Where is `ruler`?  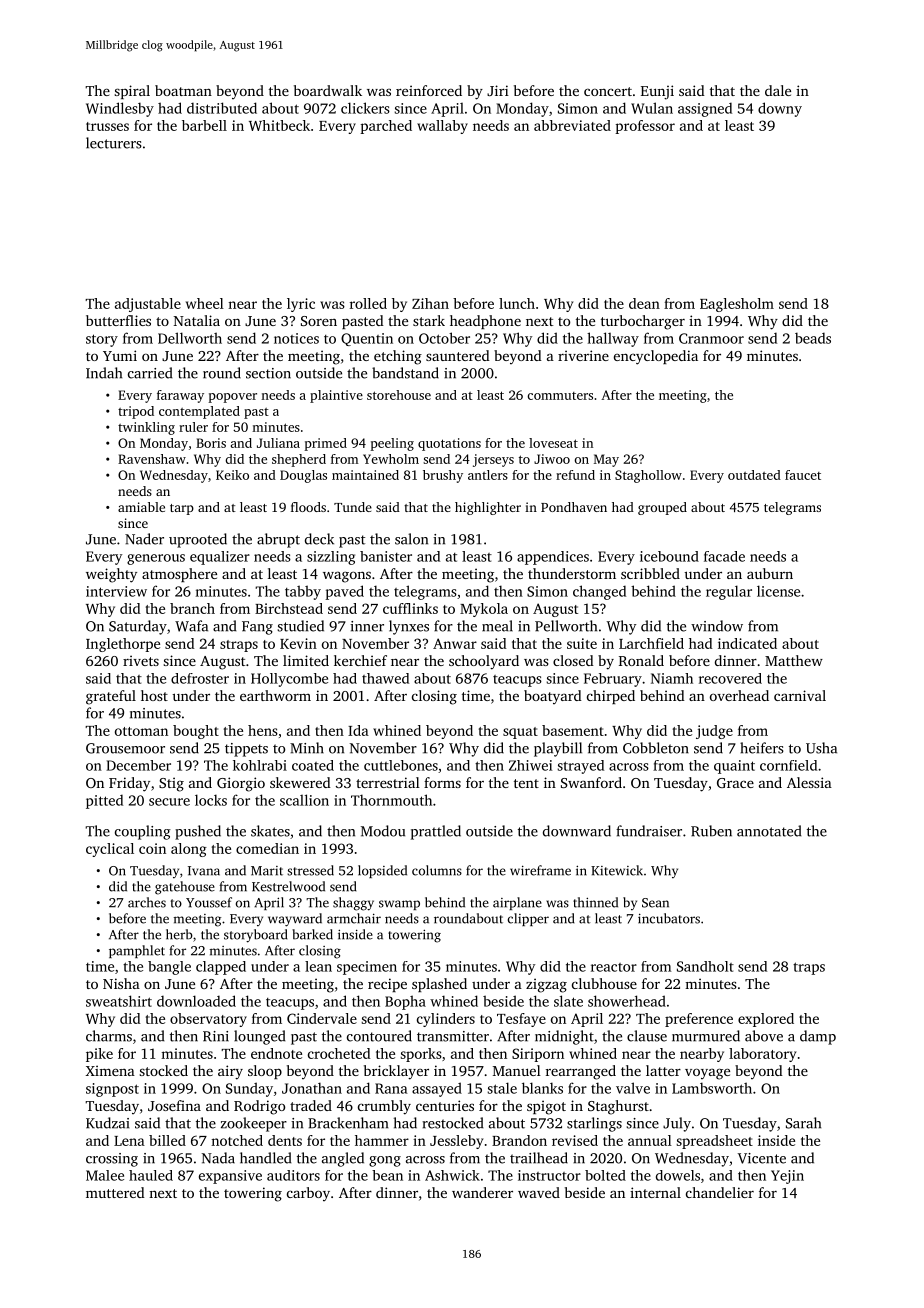 ruler is located at coordinates (193, 427).
